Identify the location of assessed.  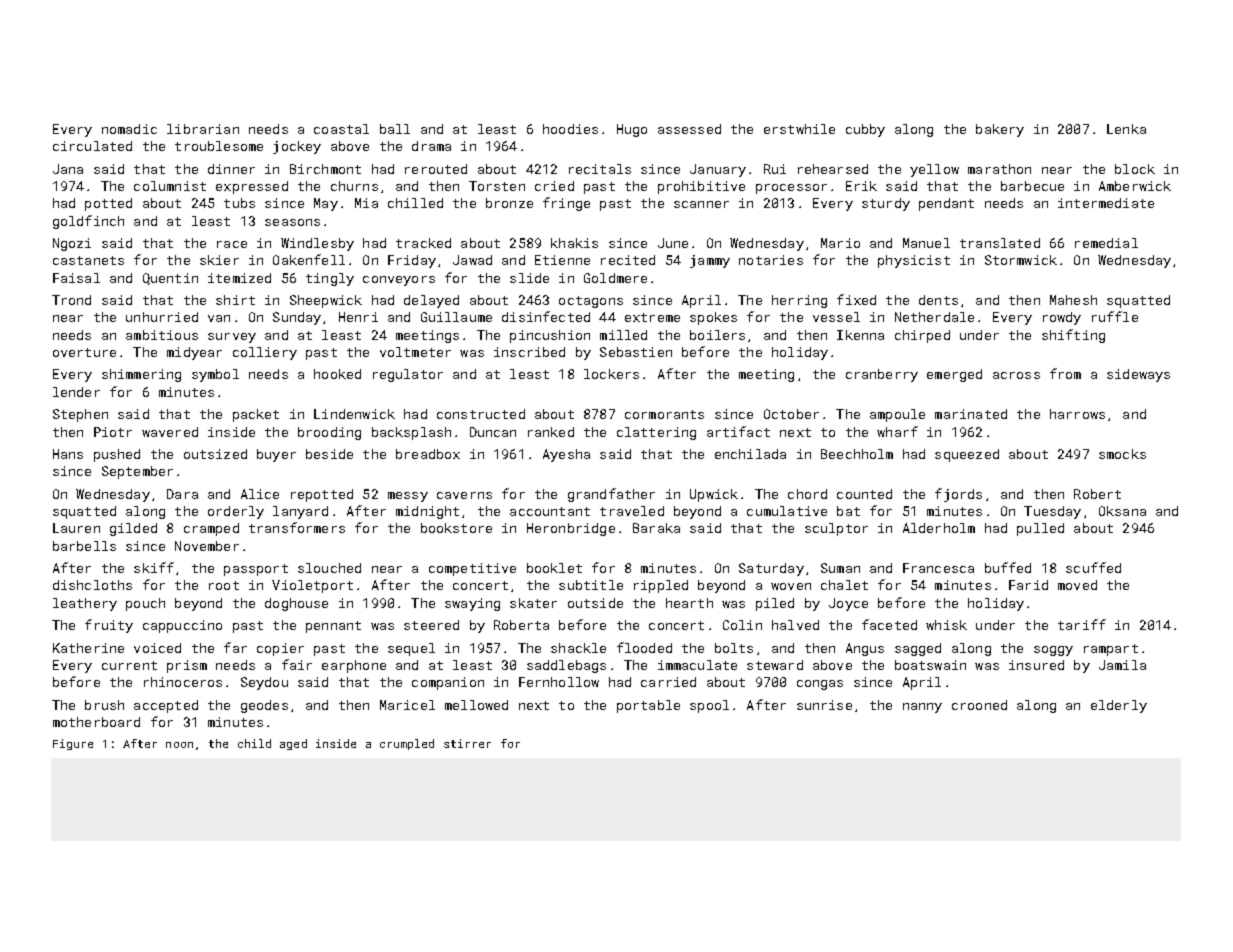
(689, 129).
